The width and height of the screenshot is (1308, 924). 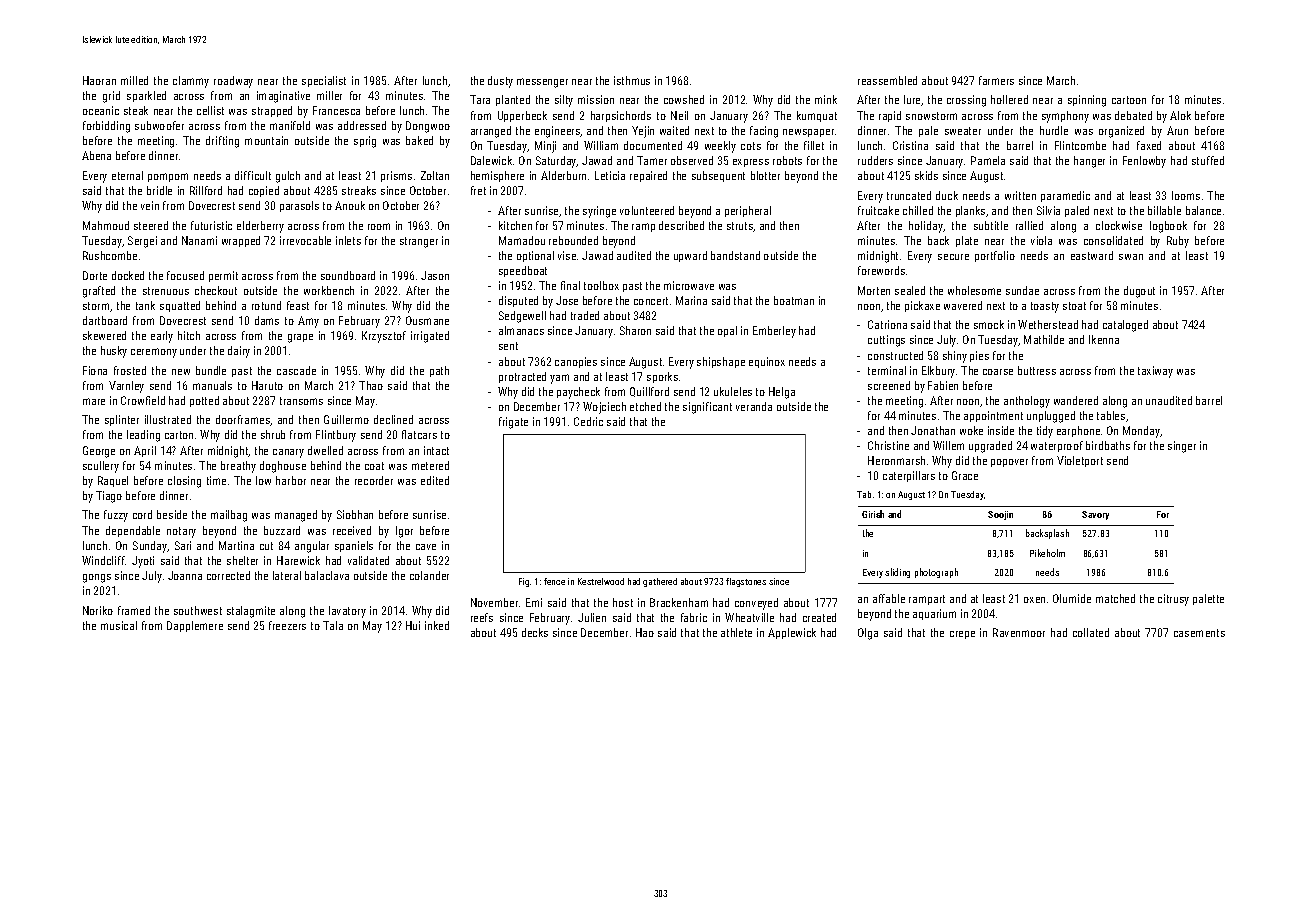 I want to click on Fig, so click(x=524, y=582).
